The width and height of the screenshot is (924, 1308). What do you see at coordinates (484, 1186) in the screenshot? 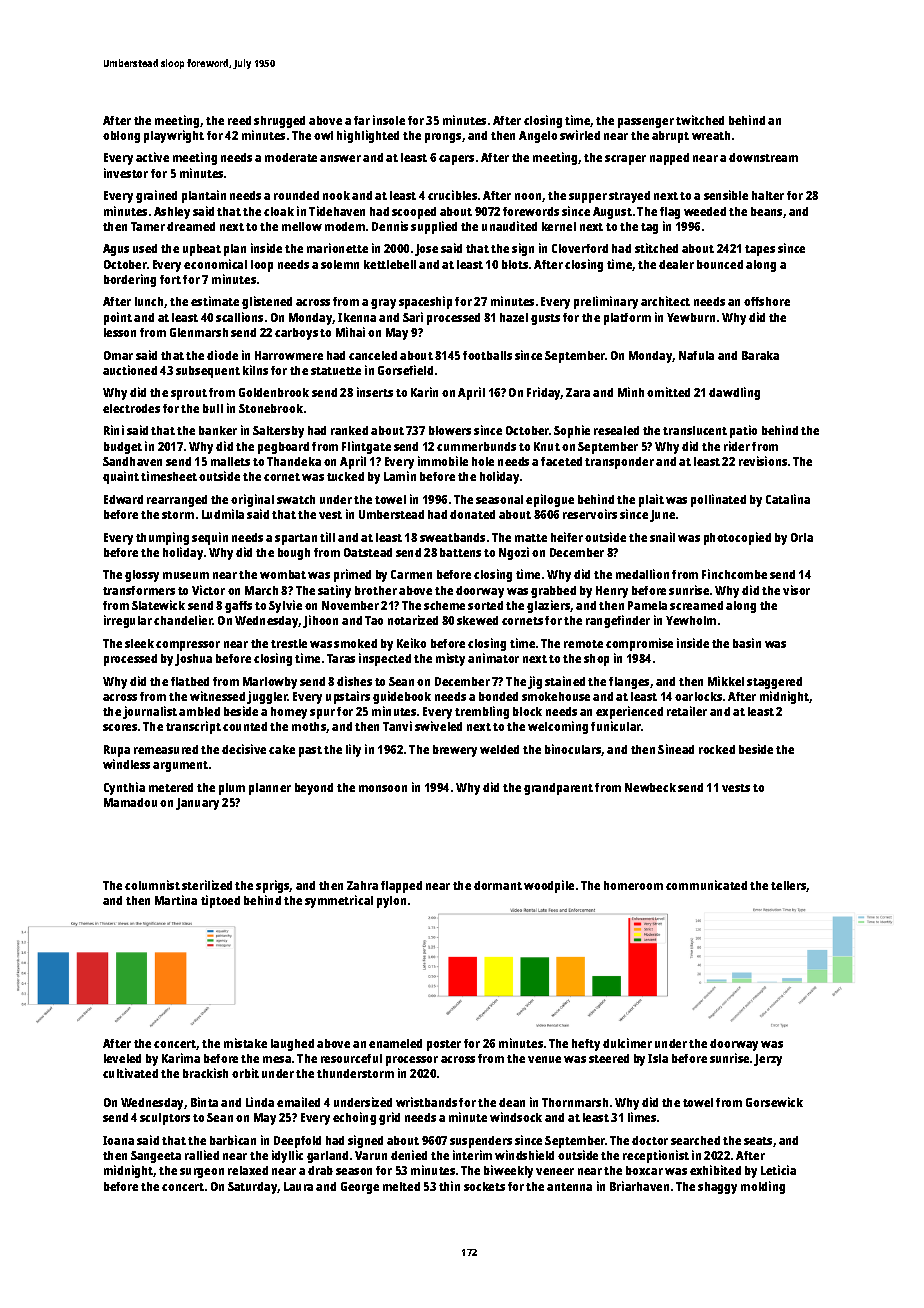
I see `sockets` at bounding box center [484, 1186].
